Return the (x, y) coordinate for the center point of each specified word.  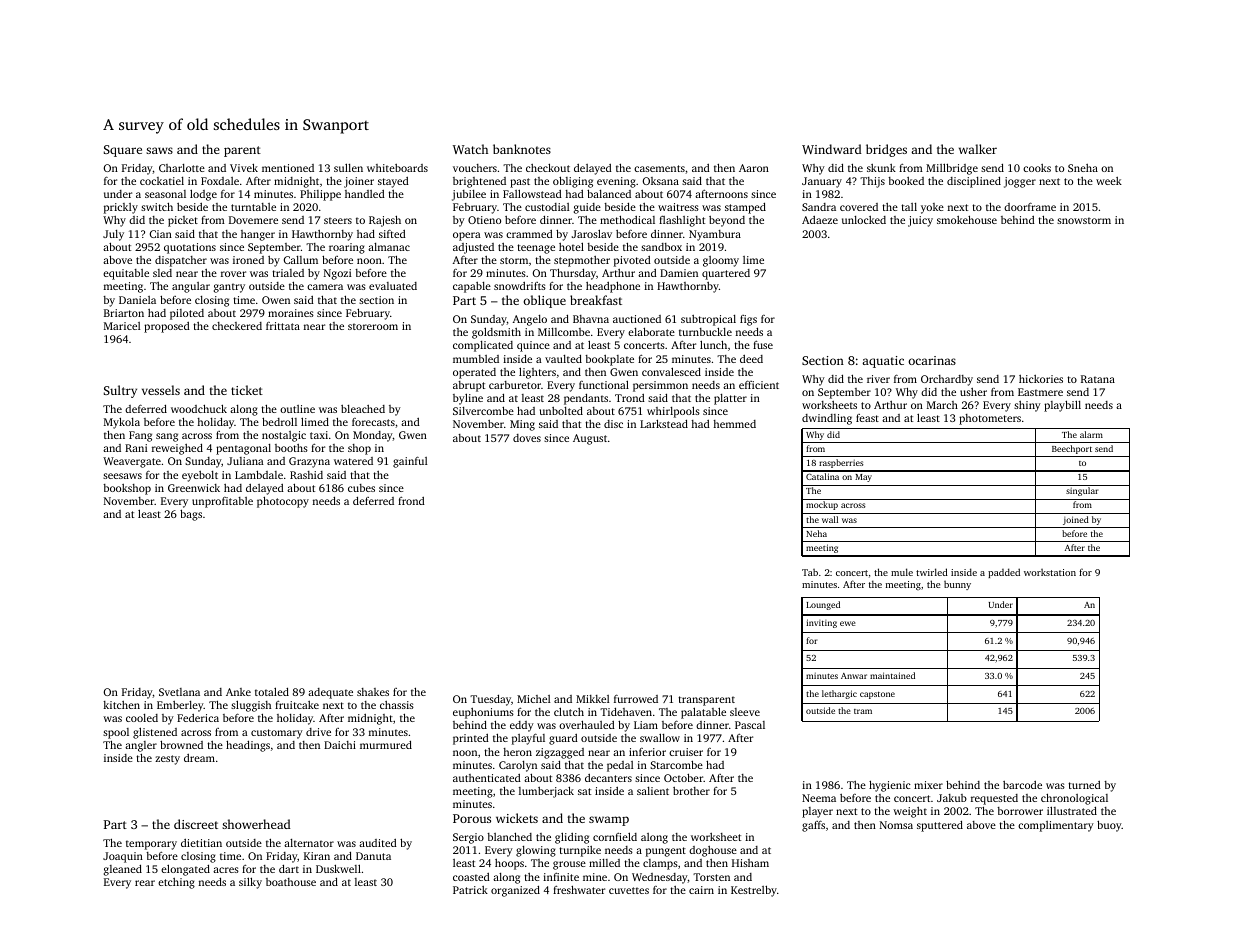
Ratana (1098, 379)
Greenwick (194, 488)
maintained (892, 675)
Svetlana (179, 692)
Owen (276, 300)
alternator (309, 843)
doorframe (1030, 206)
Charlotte (182, 168)
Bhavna (591, 319)
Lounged (823, 605)
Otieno (484, 220)
